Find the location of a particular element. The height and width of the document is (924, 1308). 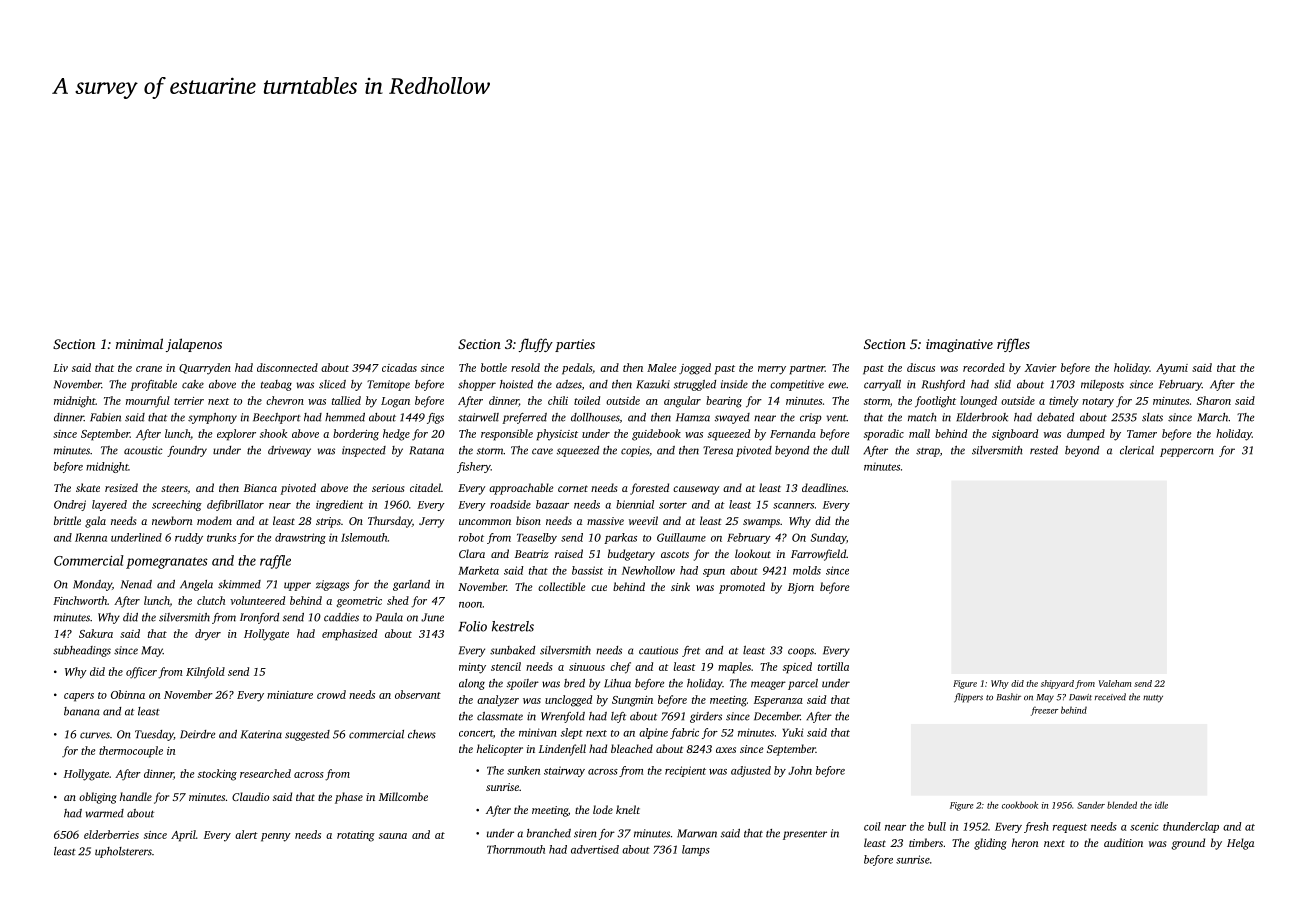

imaginative is located at coordinates (959, 345).
